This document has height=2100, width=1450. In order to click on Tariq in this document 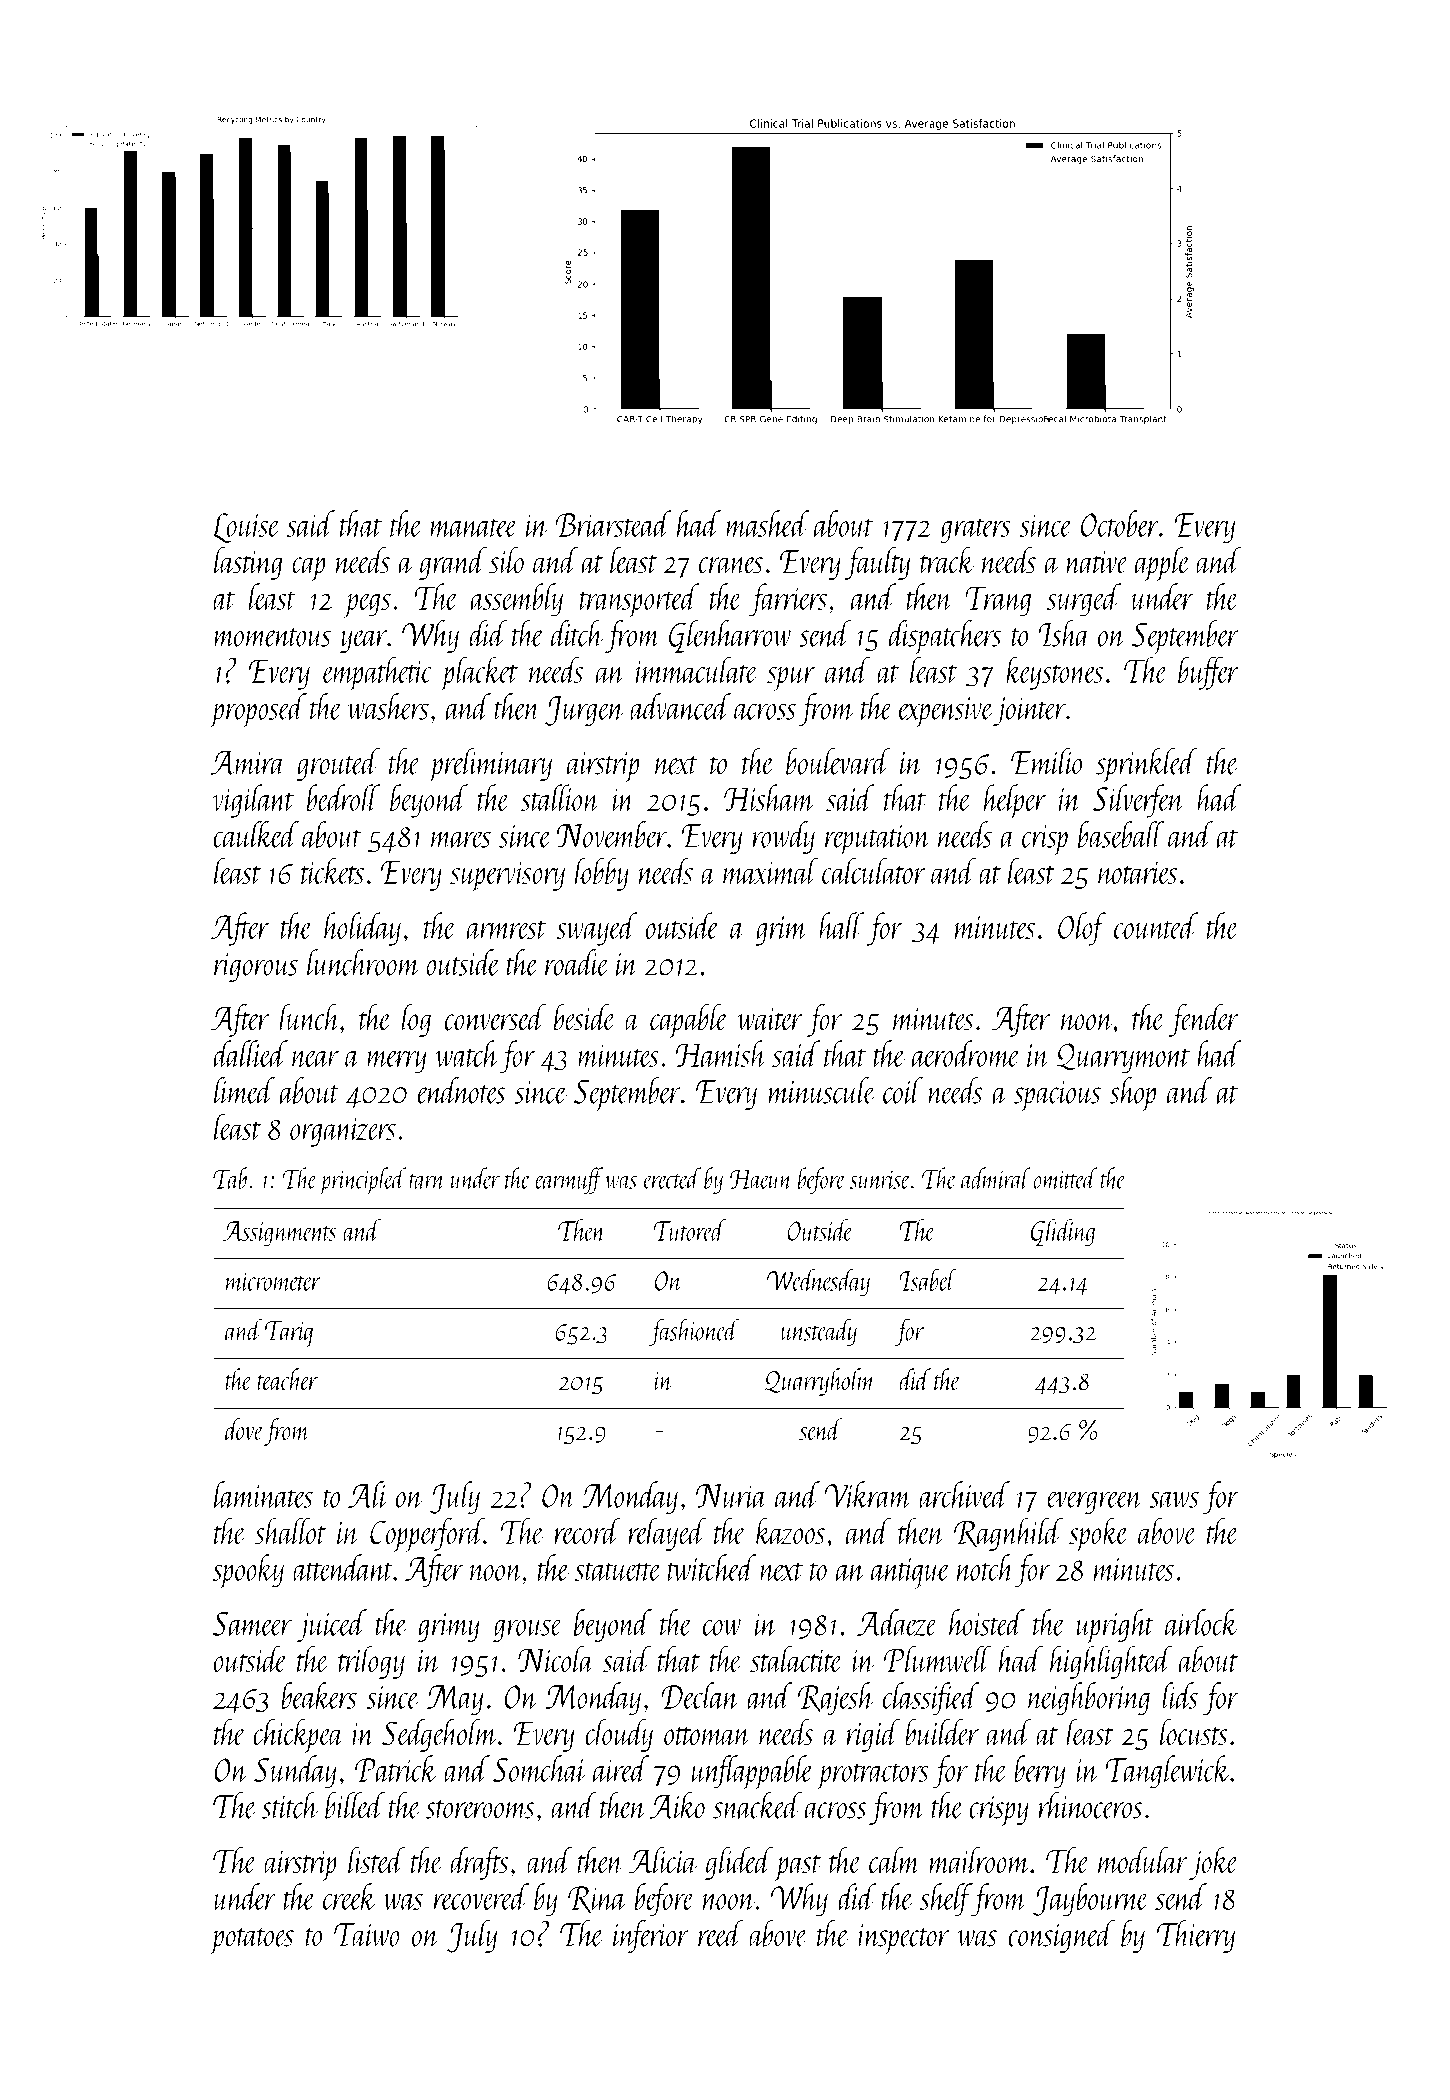, I will do `click(289, 1334)`.
